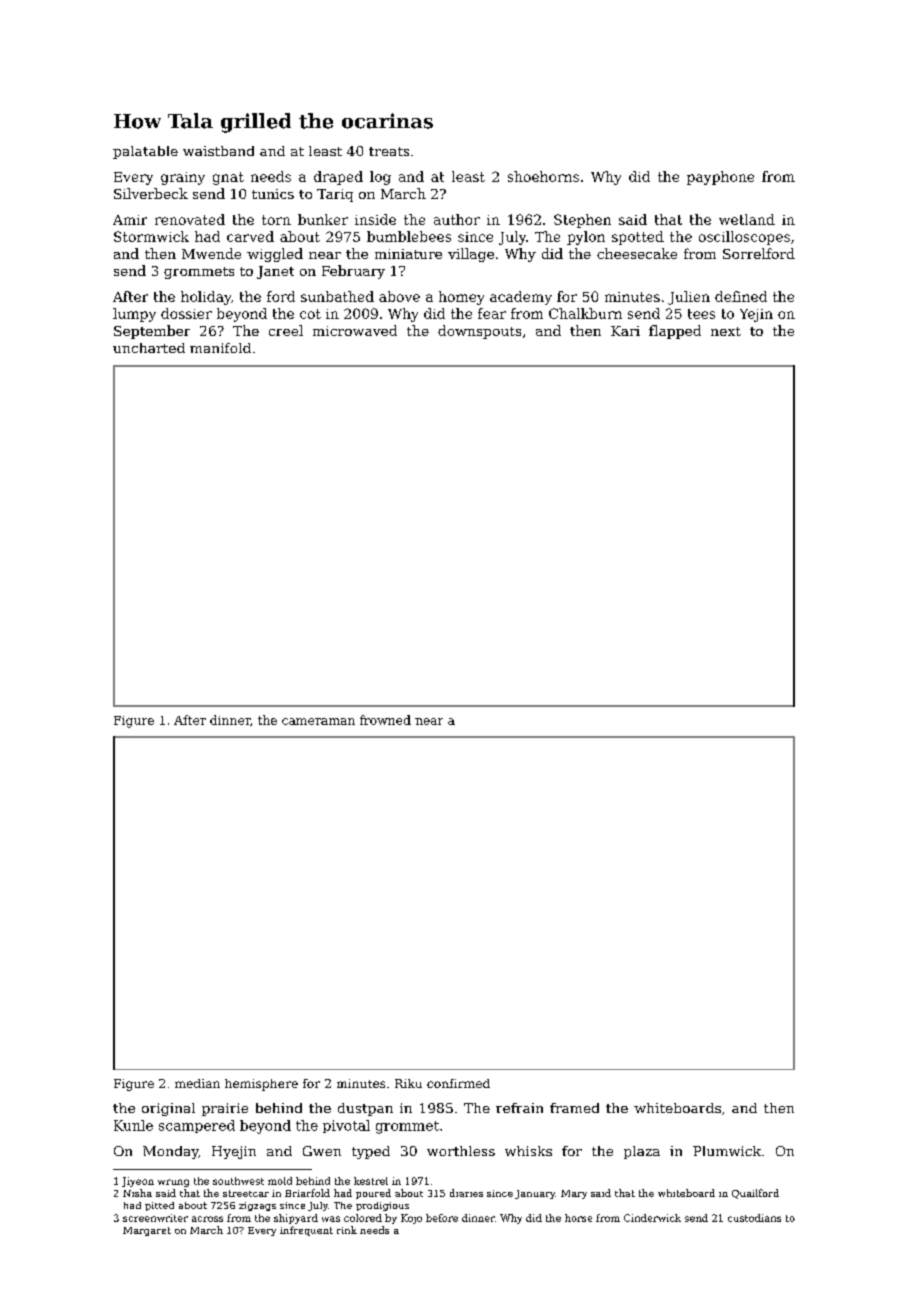 This screenshot has height=1316, width=908. What do you see at coordinates (197, 1083) in the screenshot?
I see `median` at bounding box center [197, 1083].
